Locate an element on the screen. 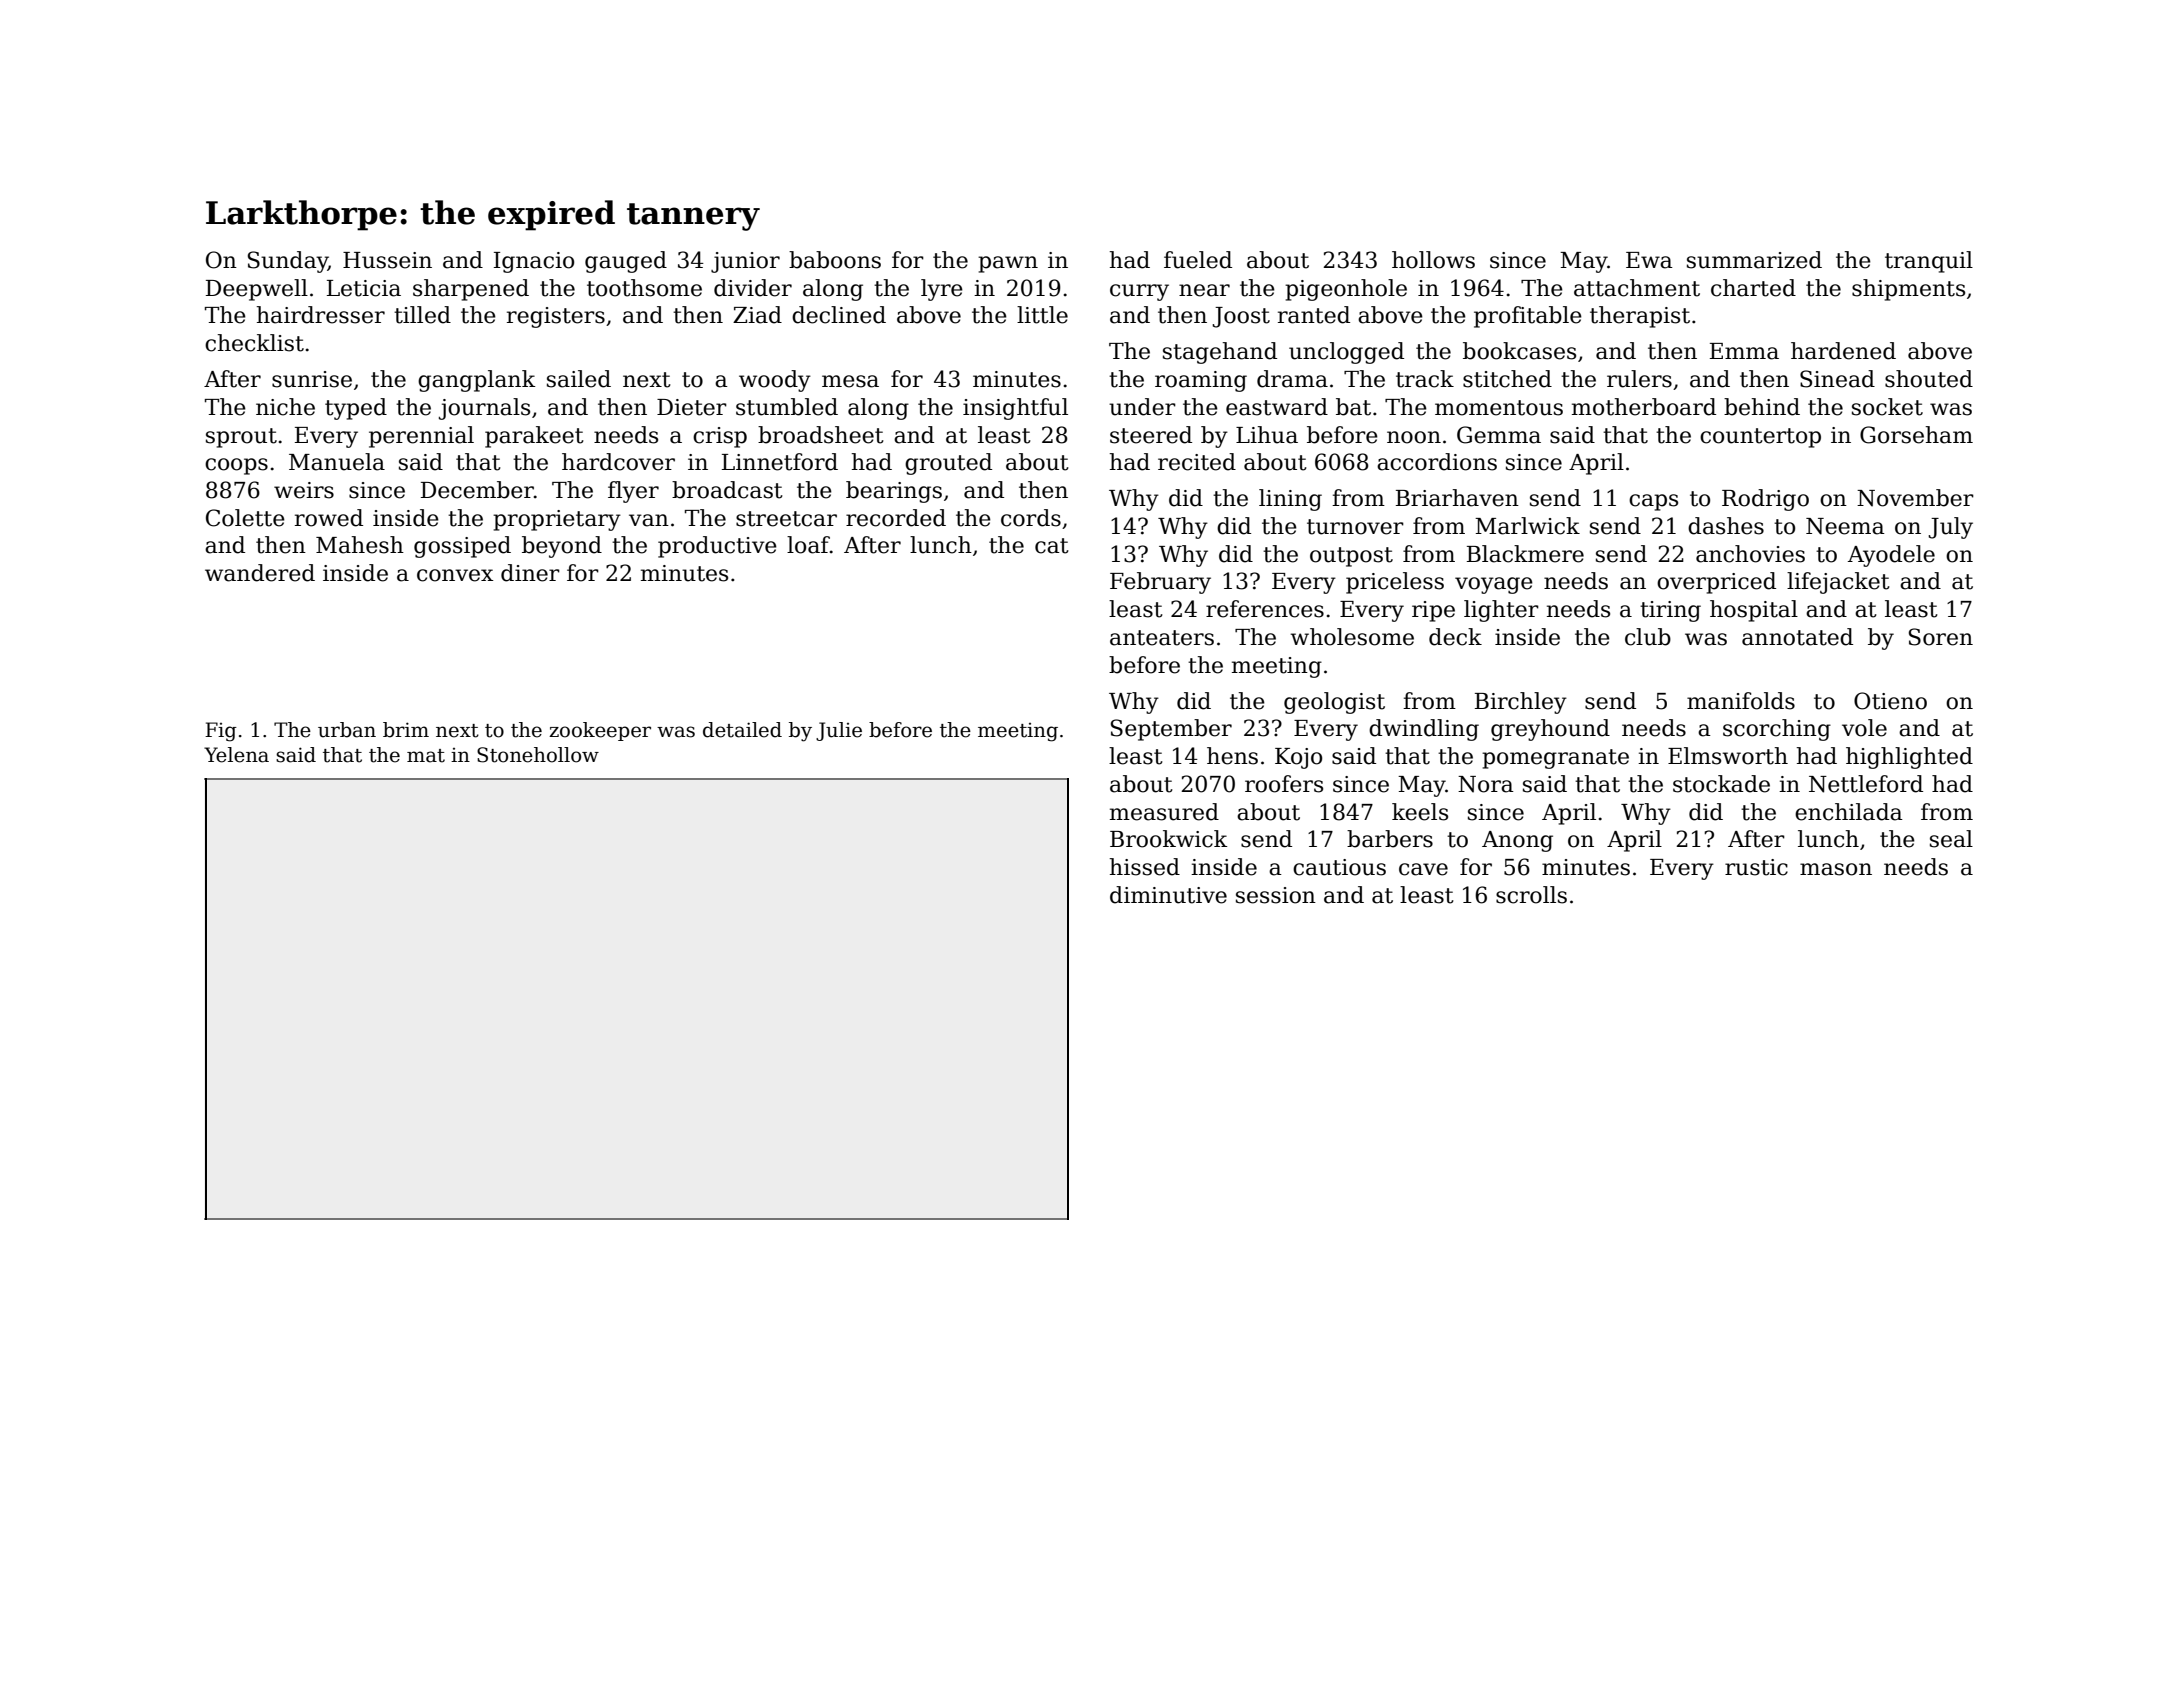 This screenshot has width=2178, height=1683. sailed is located at coordinates (579, 379).
